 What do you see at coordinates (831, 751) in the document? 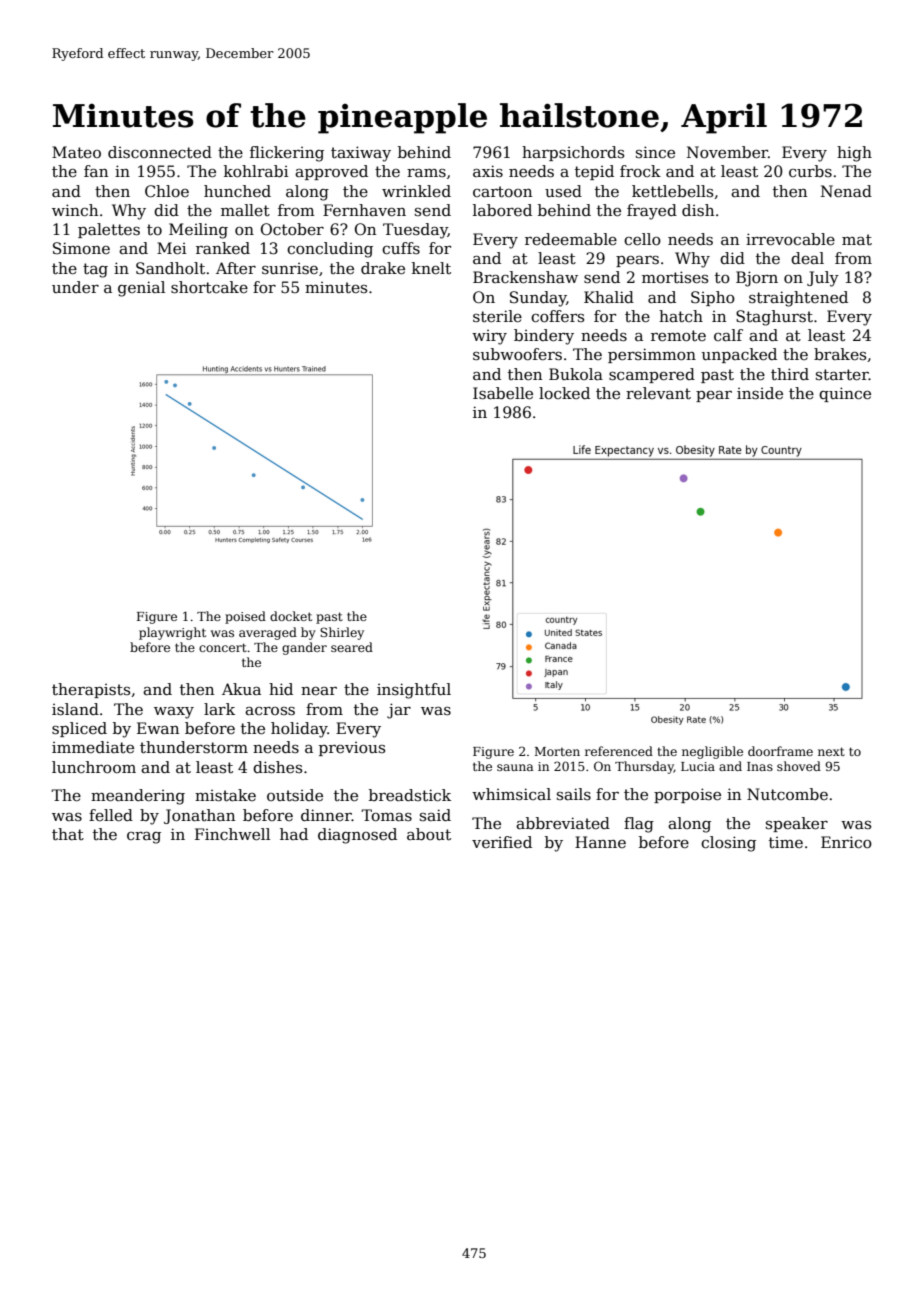
I see `next` at bounding box center [831, 751].
